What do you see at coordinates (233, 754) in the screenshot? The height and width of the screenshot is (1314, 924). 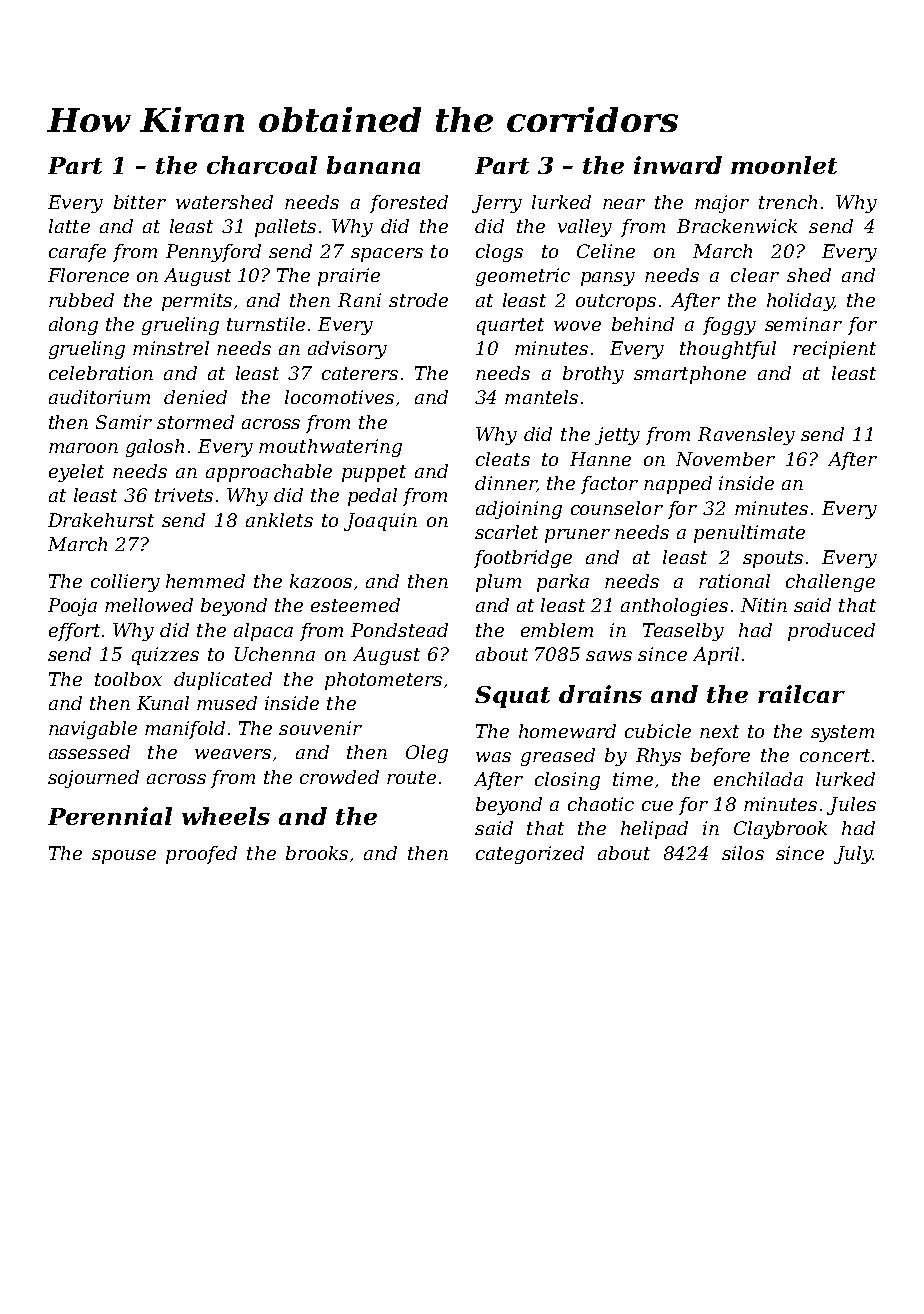 I see `weavers` at bounding box center [233, 754].
